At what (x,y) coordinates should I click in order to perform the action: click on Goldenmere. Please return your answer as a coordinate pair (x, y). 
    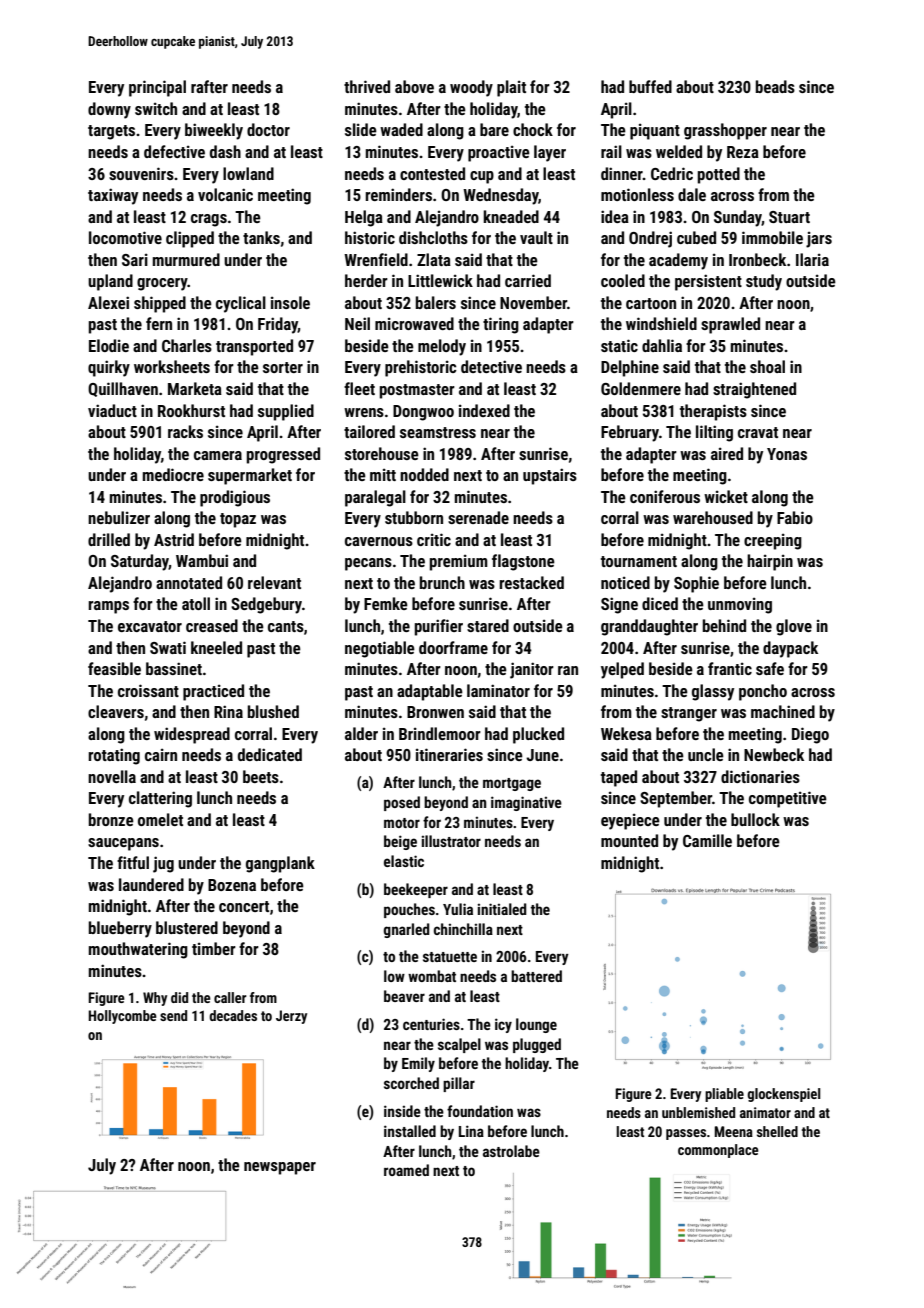
    Looking at the image, I should click on (641, 388).
